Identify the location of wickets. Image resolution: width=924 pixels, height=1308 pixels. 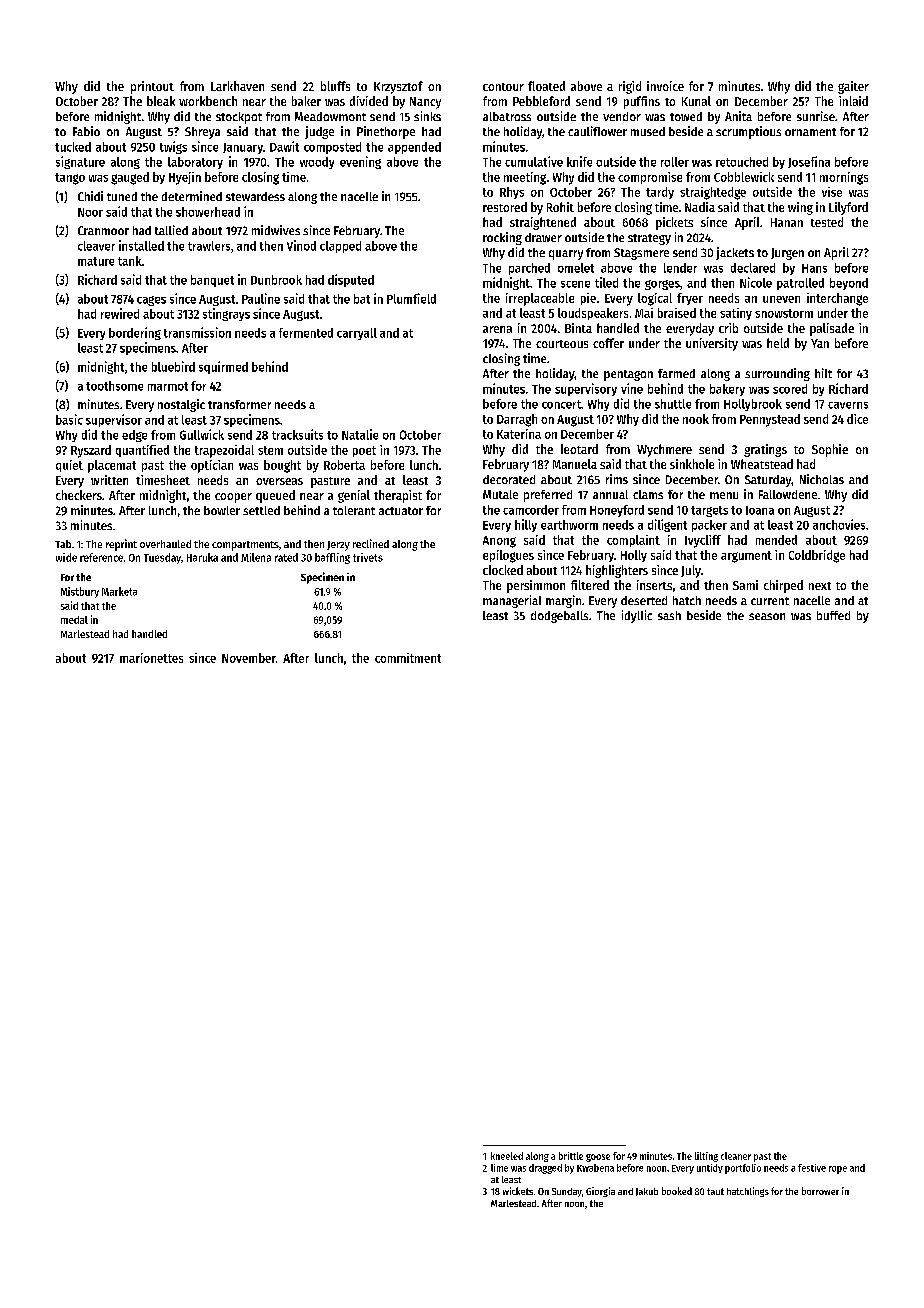
(518, 1191).
